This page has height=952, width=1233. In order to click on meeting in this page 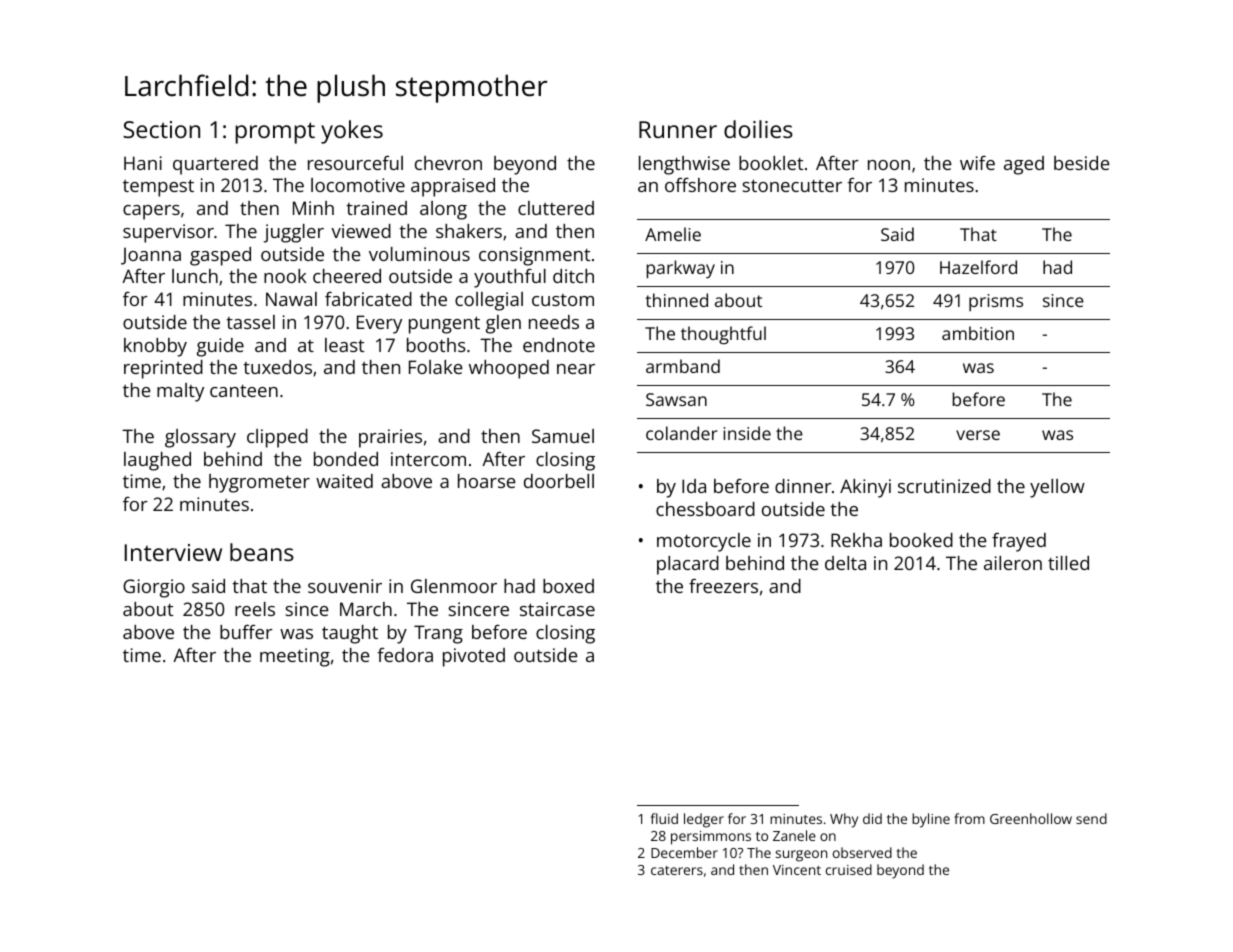, I will do `click(295, 657)`.
